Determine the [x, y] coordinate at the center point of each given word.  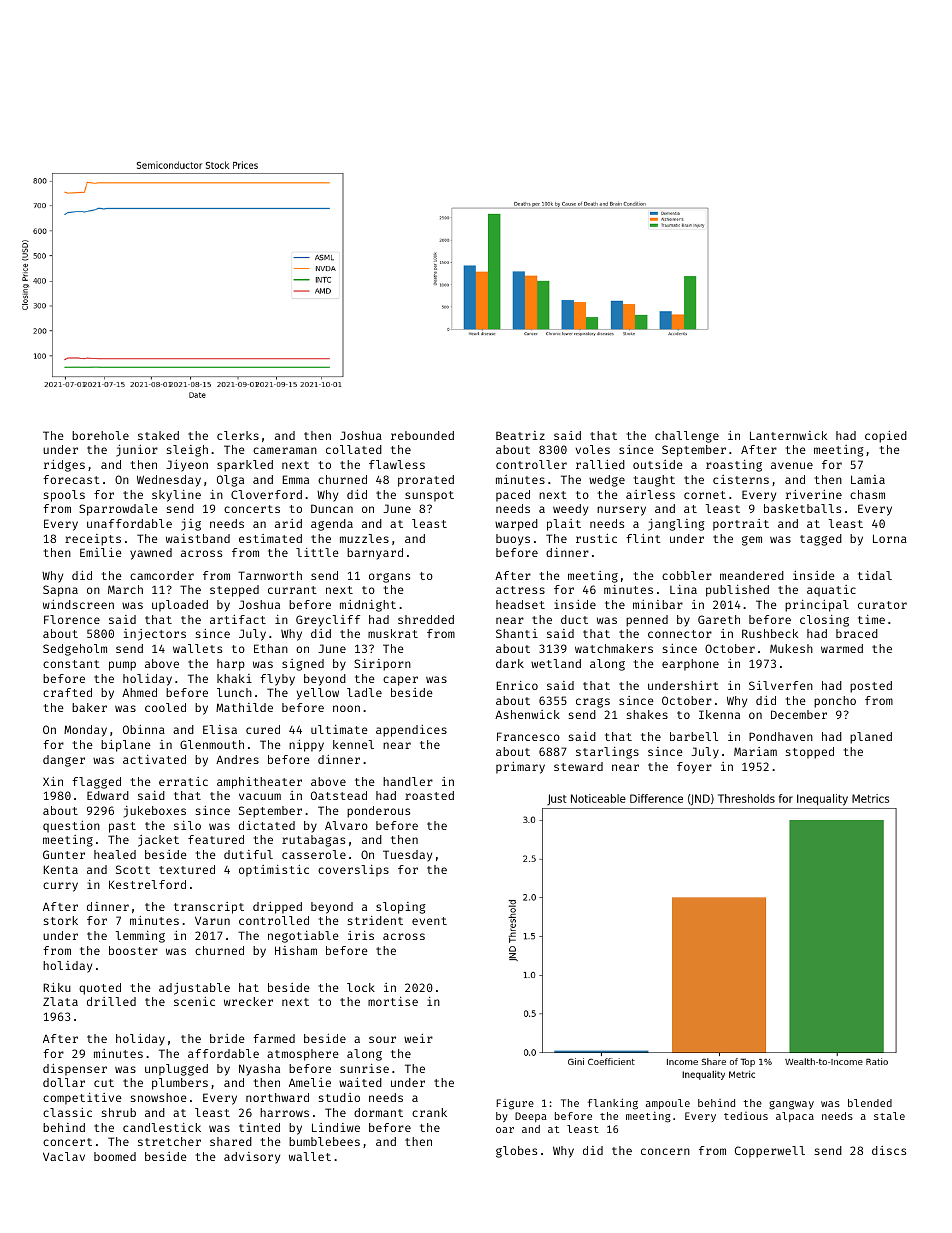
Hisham [296, 950]
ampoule [668, 1104]
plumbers [180, 1084]
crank [429, 1112]
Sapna [60, 591]
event [429, 921]
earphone [690, 665]
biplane [126, 746]
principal [817, 606]
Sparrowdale [118, 510]
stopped [810, 753]
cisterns [741, 479]
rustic [596, 538]
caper [400, 681]
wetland [556, 663]
